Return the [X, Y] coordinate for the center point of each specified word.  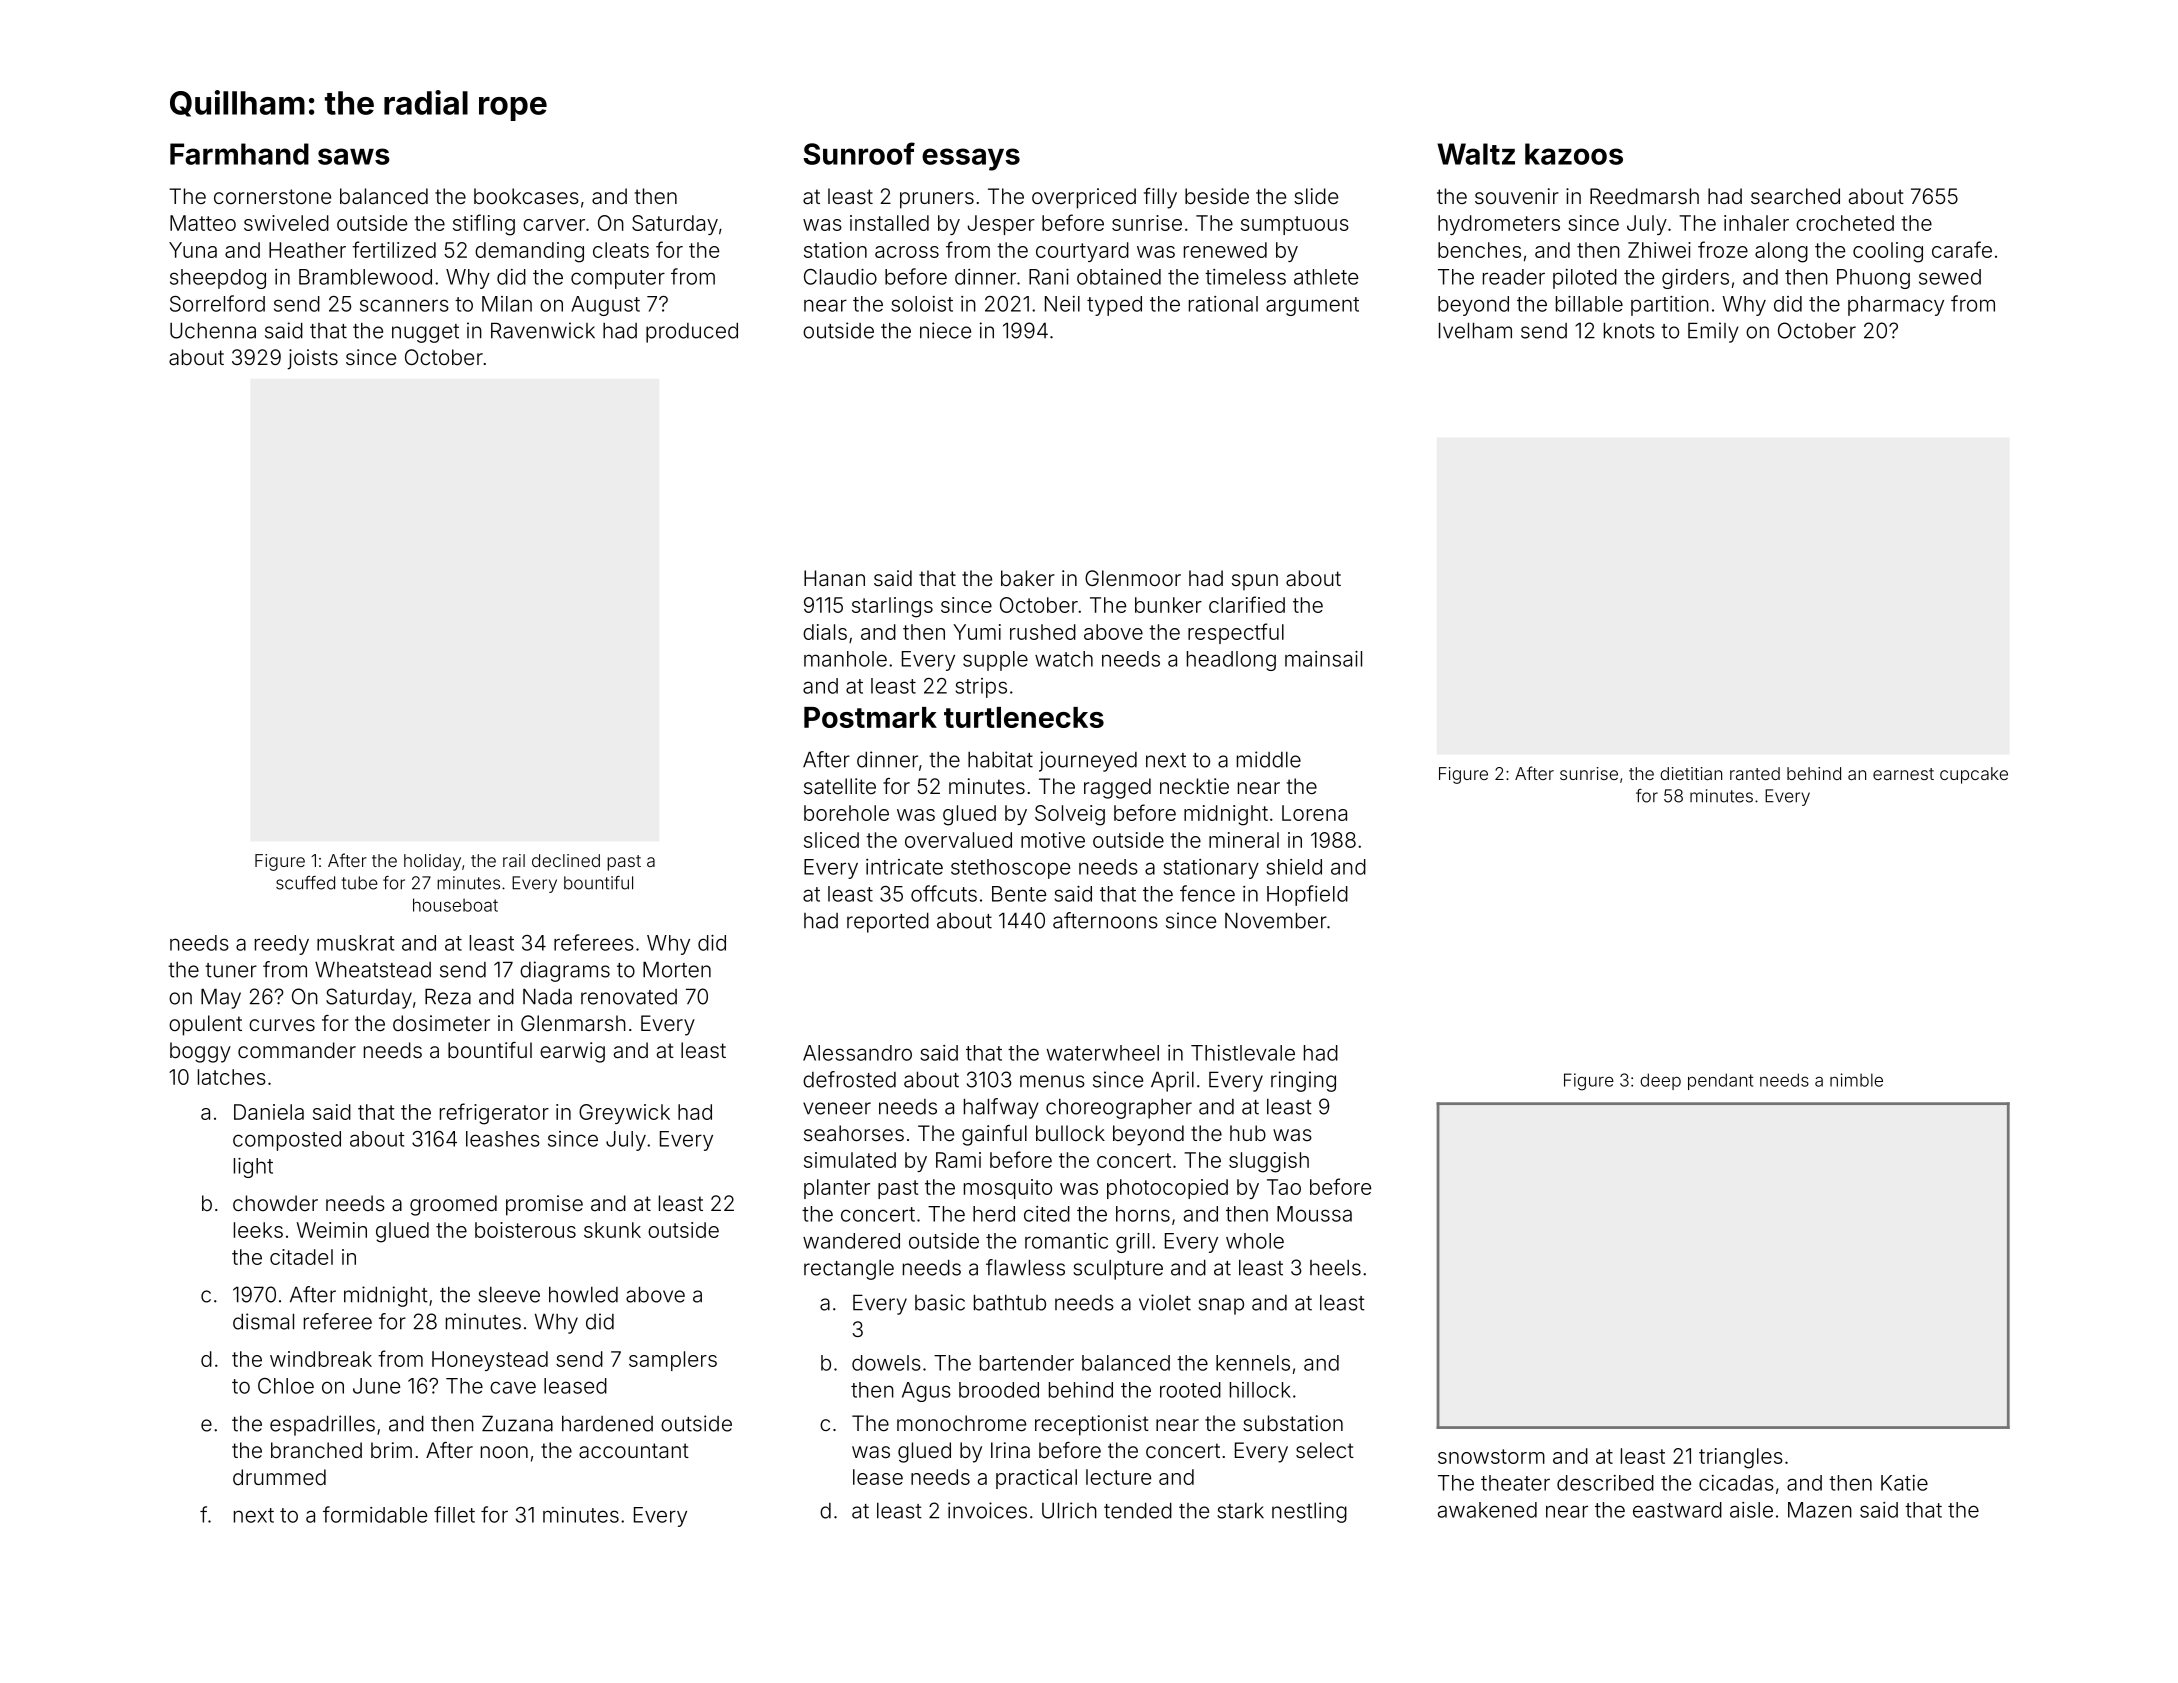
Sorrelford [217, 303]
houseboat [455, 905]
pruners [937, 200]
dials [825, 632]
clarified [1247, 604]
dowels [886, 1363]
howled [583, 1295]
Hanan [834, 578]
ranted [1755, 773]
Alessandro [857, 1053]
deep [1660, 1081]
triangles [1741, 1458]
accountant [634, 1451]
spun [1255, 582]
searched [1795, 196]
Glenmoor [1133, 578]
